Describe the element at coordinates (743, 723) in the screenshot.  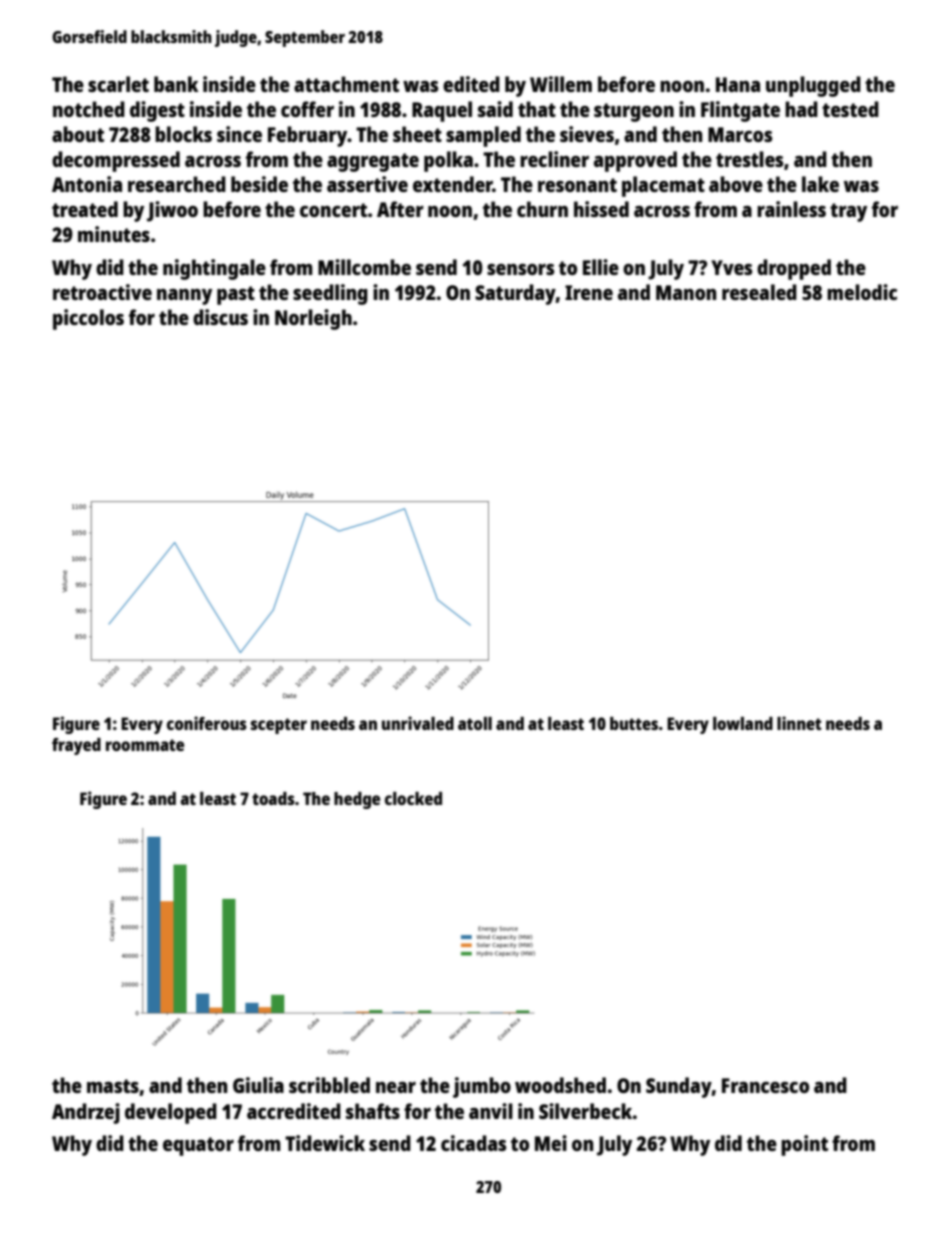
I see `lowland` at that location.
